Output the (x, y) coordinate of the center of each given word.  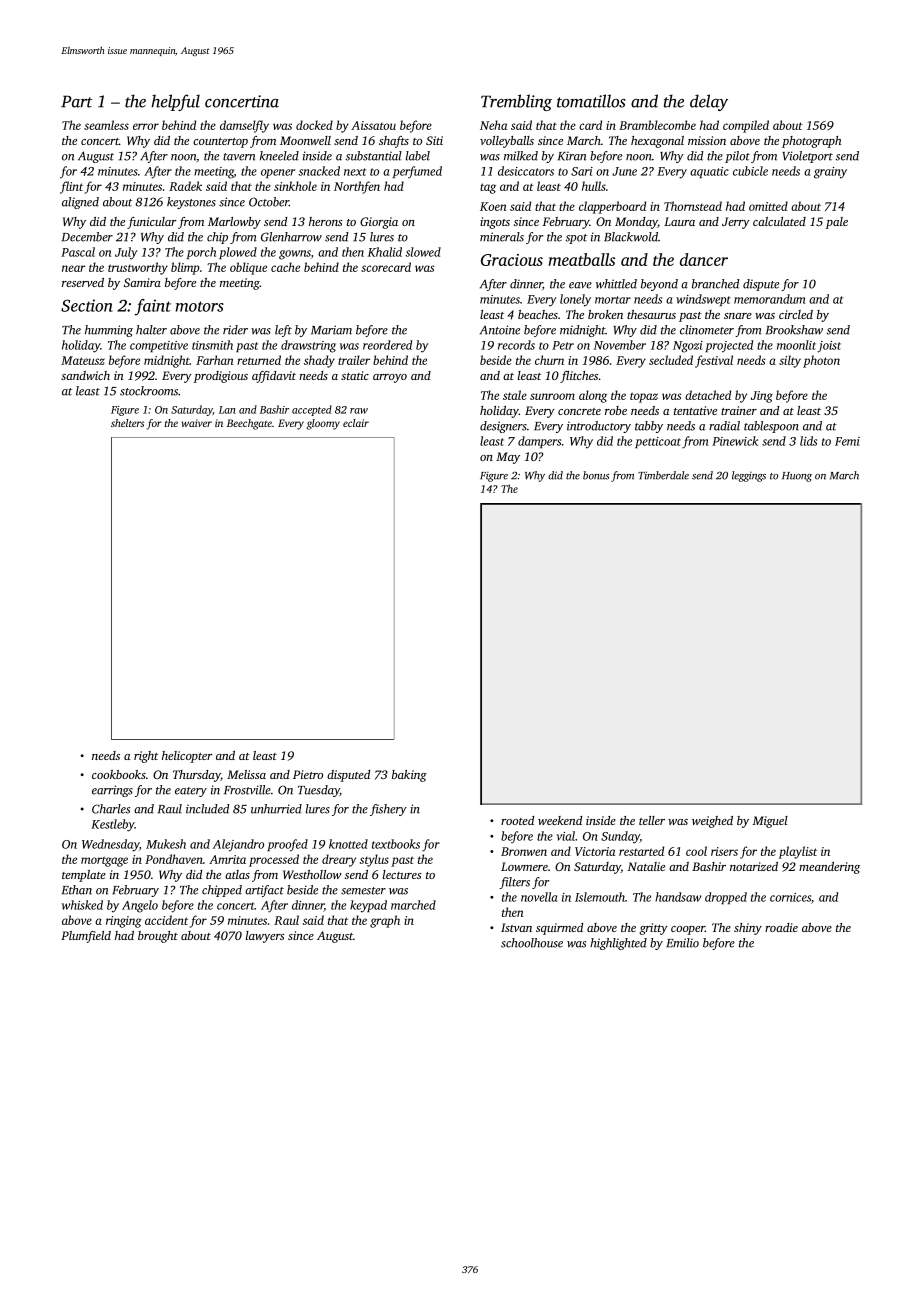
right (146, 757)
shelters (127, 423)
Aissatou (373, 125)
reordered (387, 345)
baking (409, 776)
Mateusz (83, 360)
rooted (517, 820)
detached (708, 395)
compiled (746, 126)
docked (314, 125)
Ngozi (688, 347)
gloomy (323, 424)
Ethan (77, 890)
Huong (797, 477)
